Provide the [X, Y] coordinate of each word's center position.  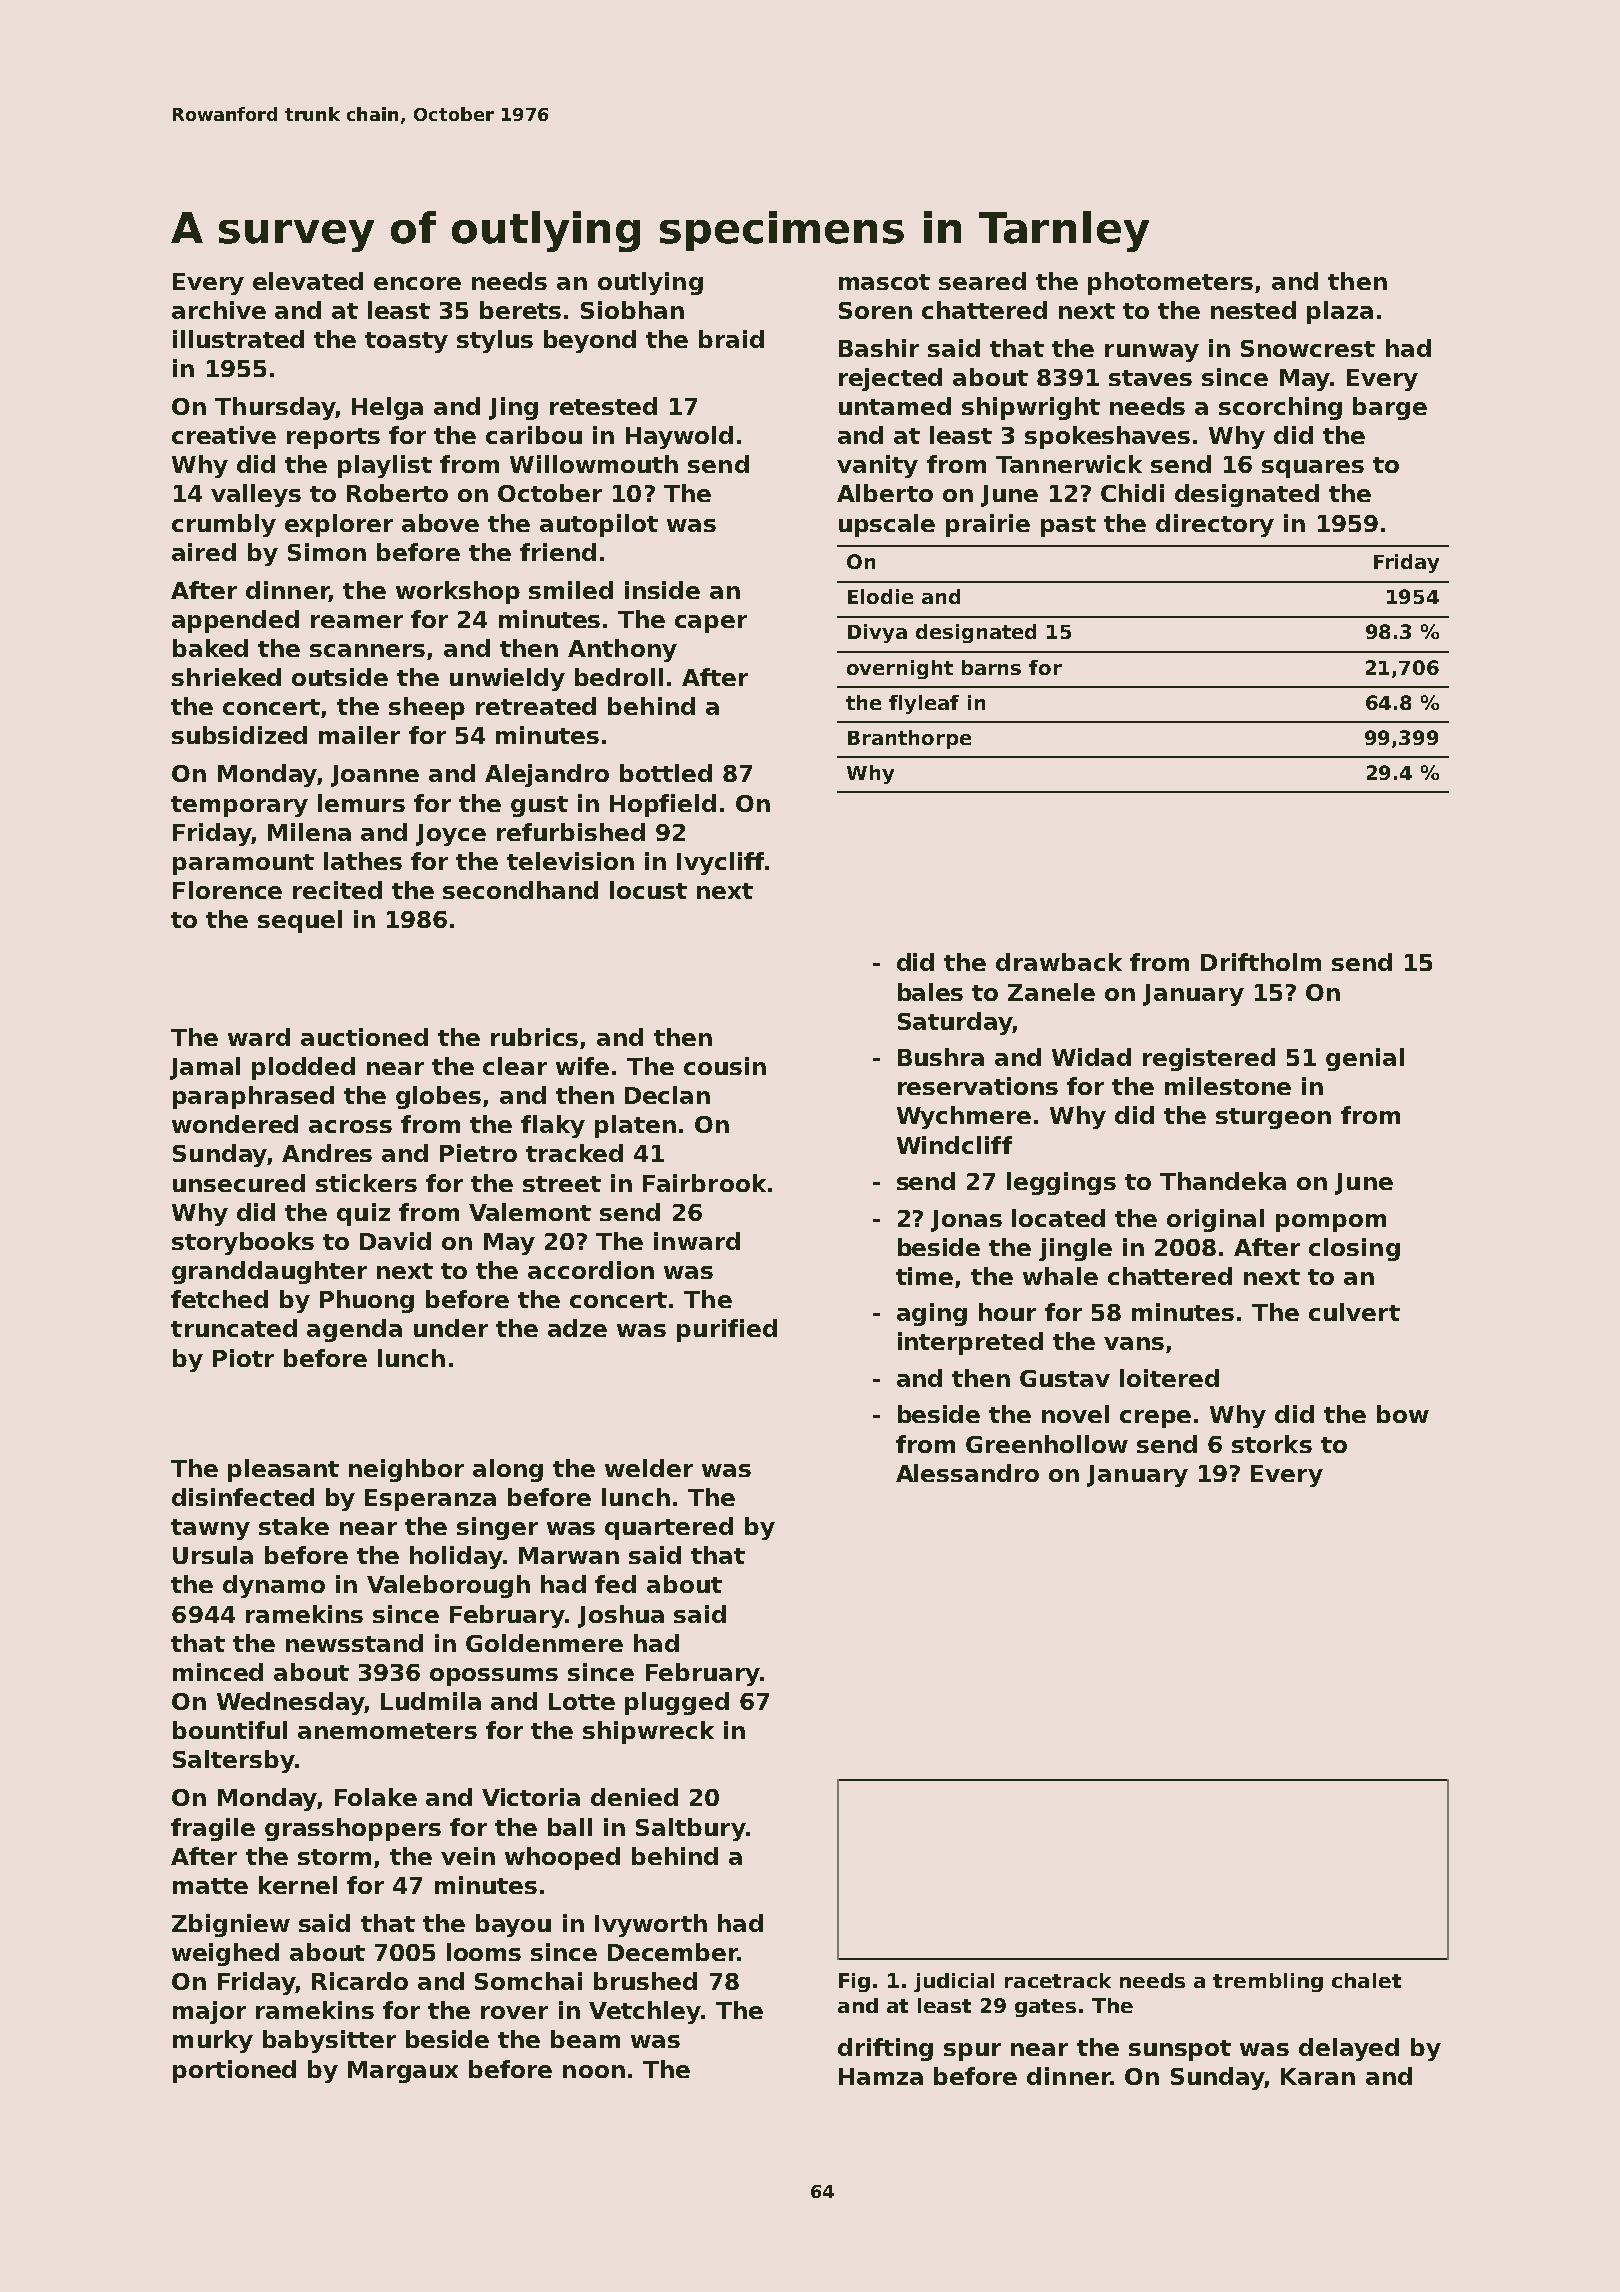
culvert [1354, 1312]
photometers [1170, 283]
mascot [884, 282]
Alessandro [967, 1473]
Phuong [367, 1301]
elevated [308, 281]
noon [594, 2071]
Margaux [403, 2072]
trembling [1268, 1982]
